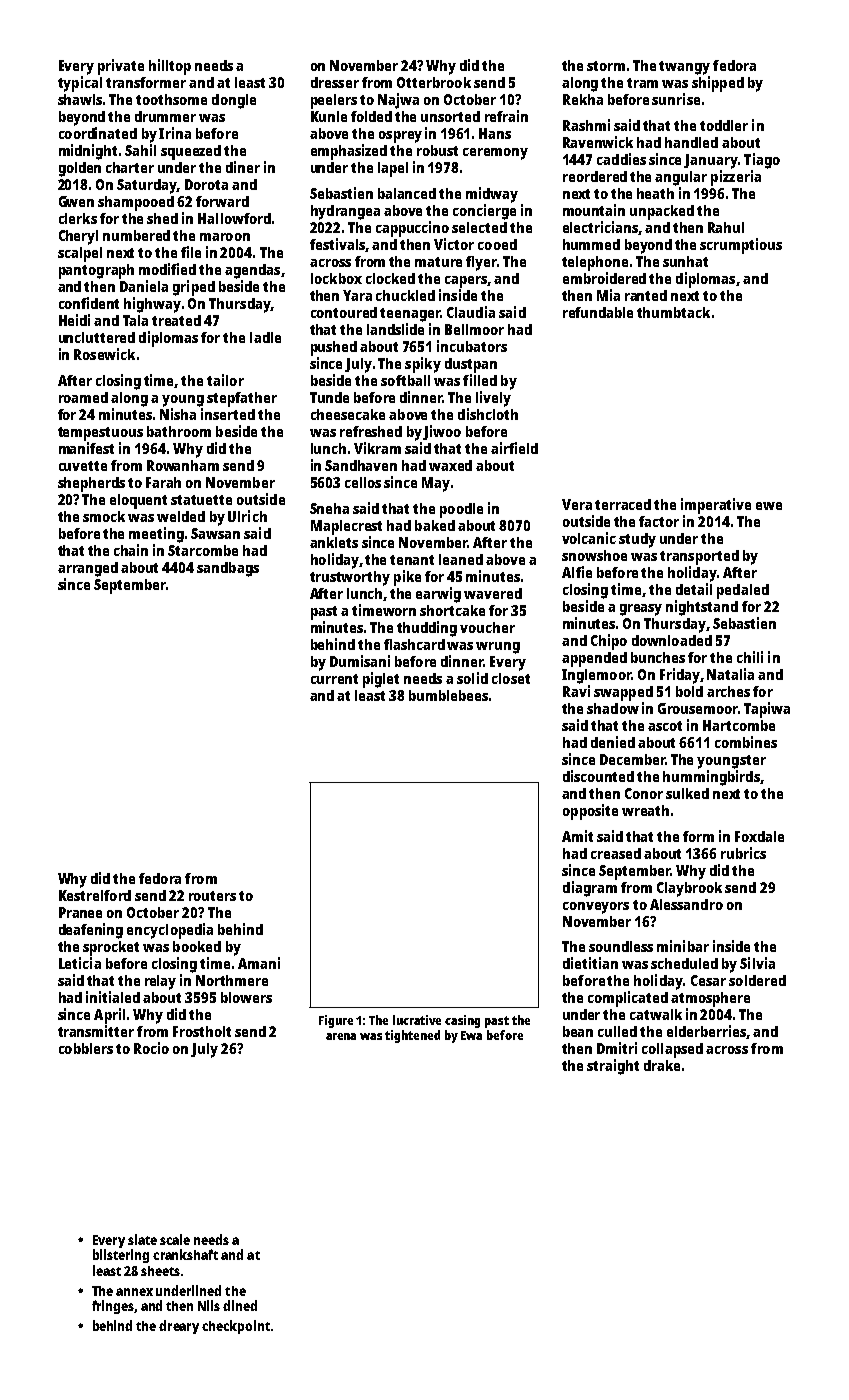 The height and width of the screenshot is (1400, 849). What do you see at coordinates (759, 836) in the screenshot?
I see `Foxdale` at bounding box center [759, 836].
